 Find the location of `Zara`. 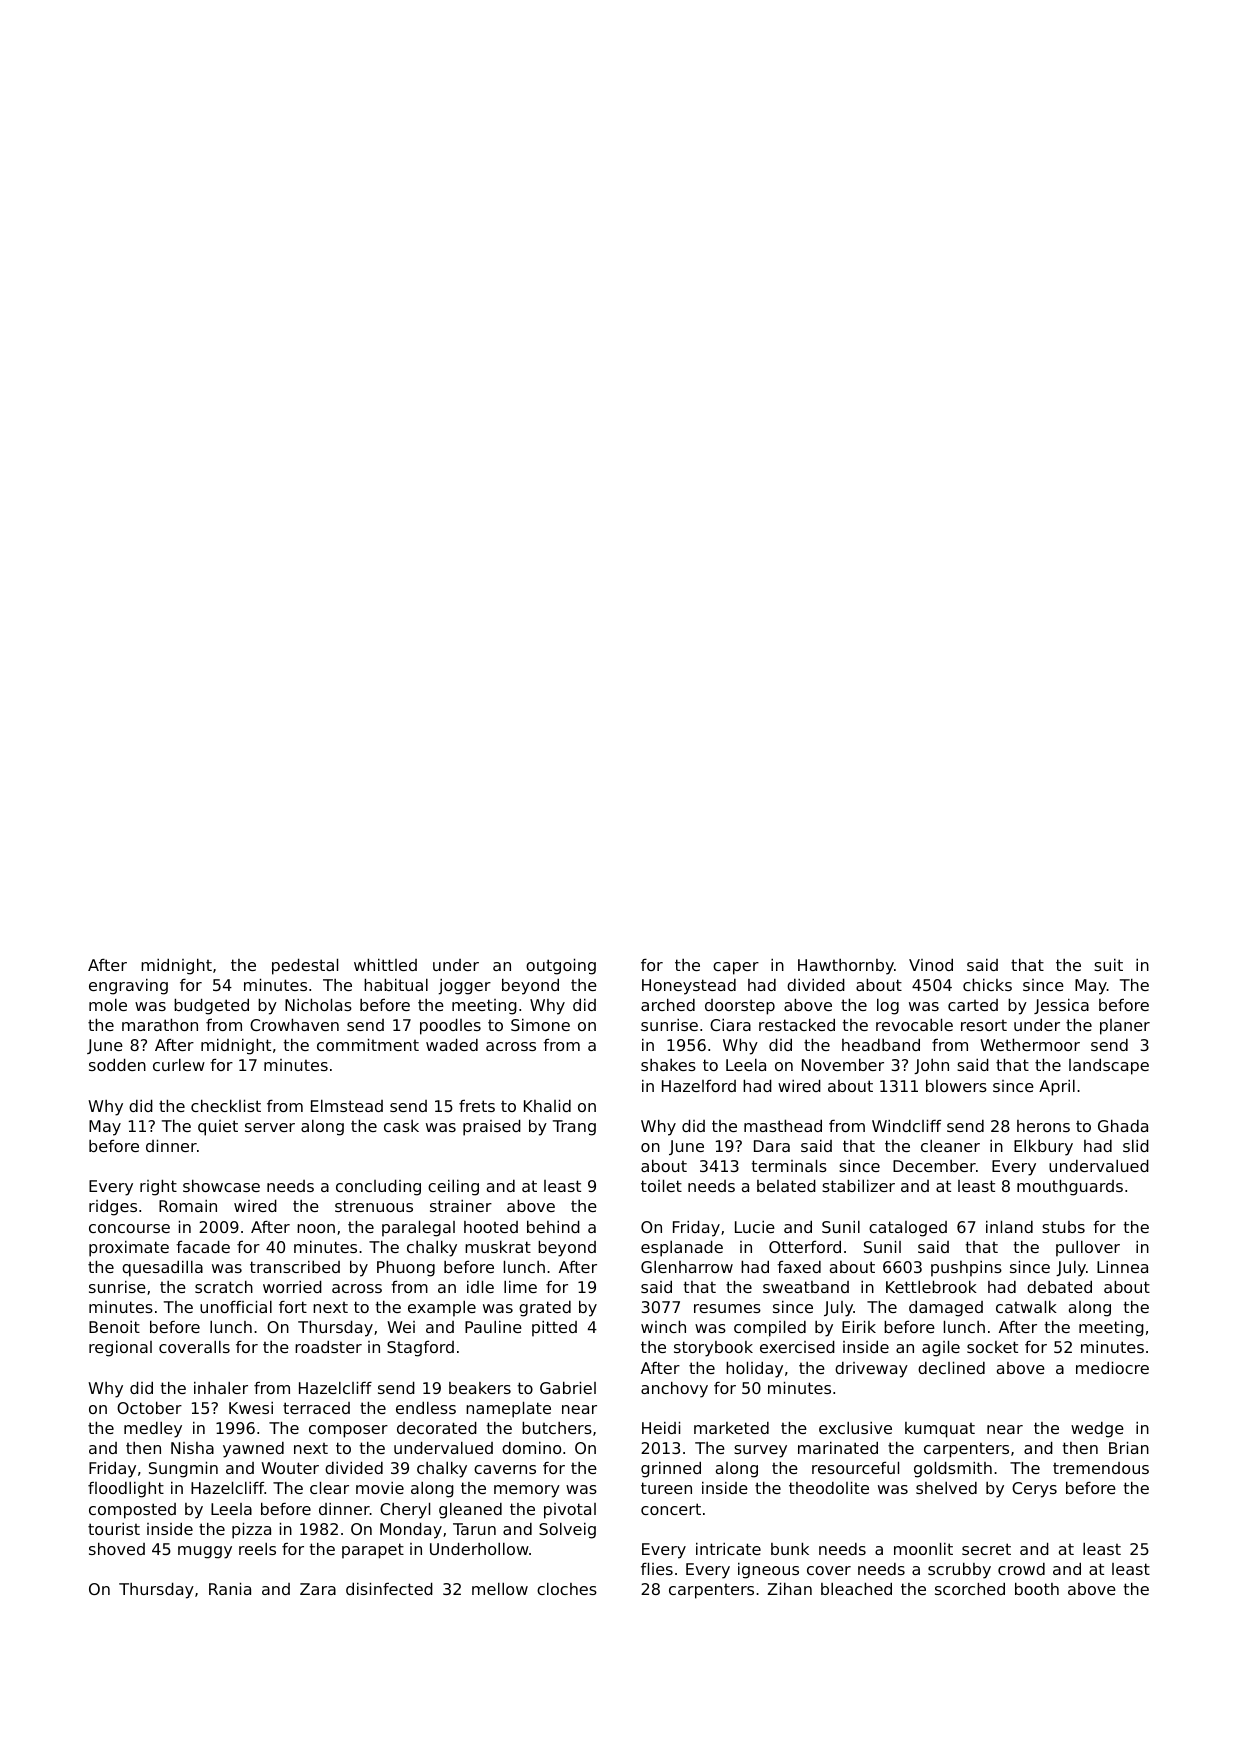

Zara is located at coordinates (318, 1589).
